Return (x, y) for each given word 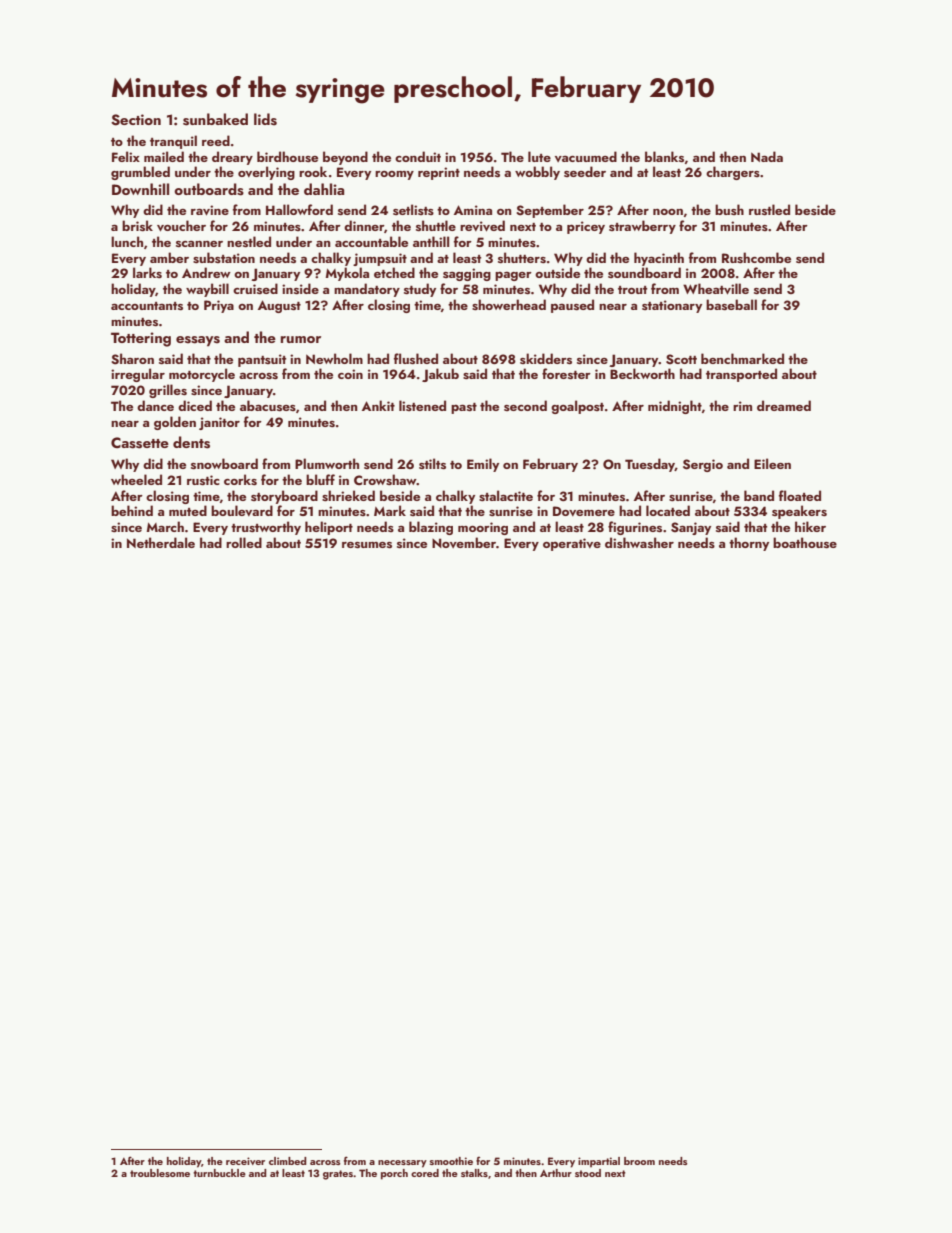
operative (572, 544)
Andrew (206, 272)
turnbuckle (219, 1173)
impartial (599, 1162)
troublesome (160, 1173)
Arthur (556, 1173)
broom (639, 1161)
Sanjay (691, 528)
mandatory (367, 290)
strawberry (642, 227)
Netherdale (161, 542)
